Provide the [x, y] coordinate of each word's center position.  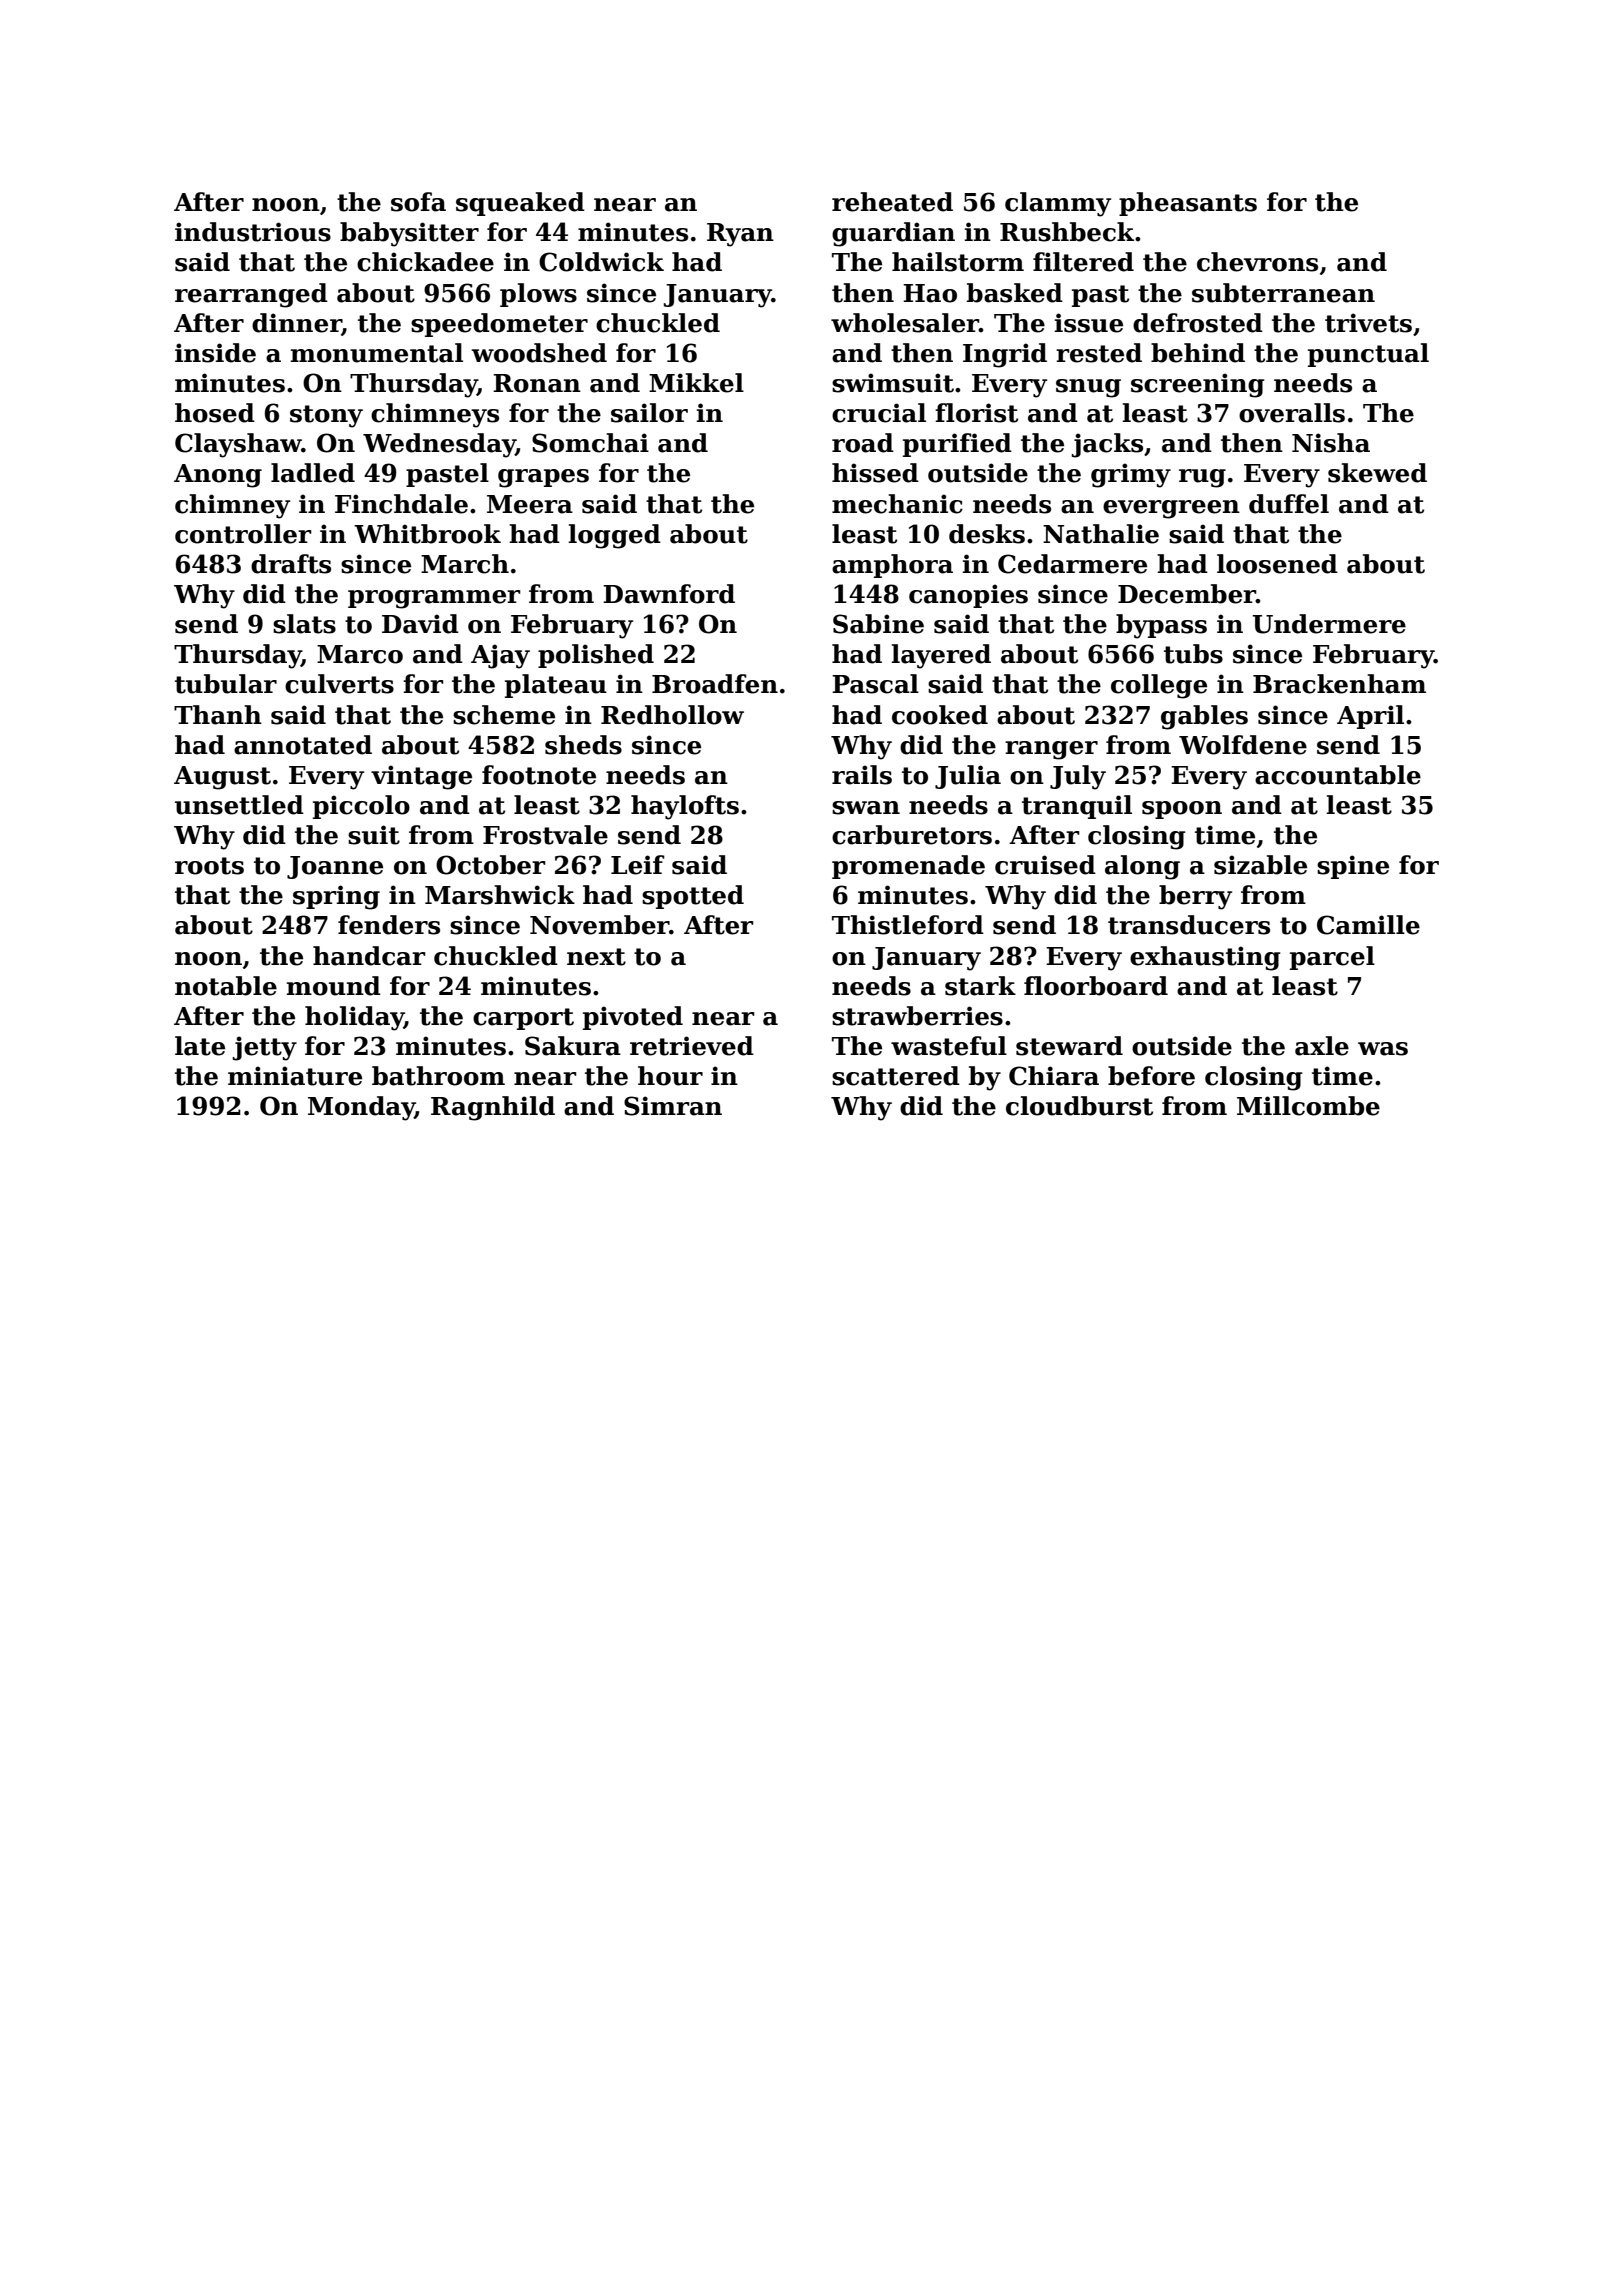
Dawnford [669, 594]
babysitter [409, 234]
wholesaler [905, 323]
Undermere [1329, 624]
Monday [361, 1108]
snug [1088, 388]
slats [304, 624]
